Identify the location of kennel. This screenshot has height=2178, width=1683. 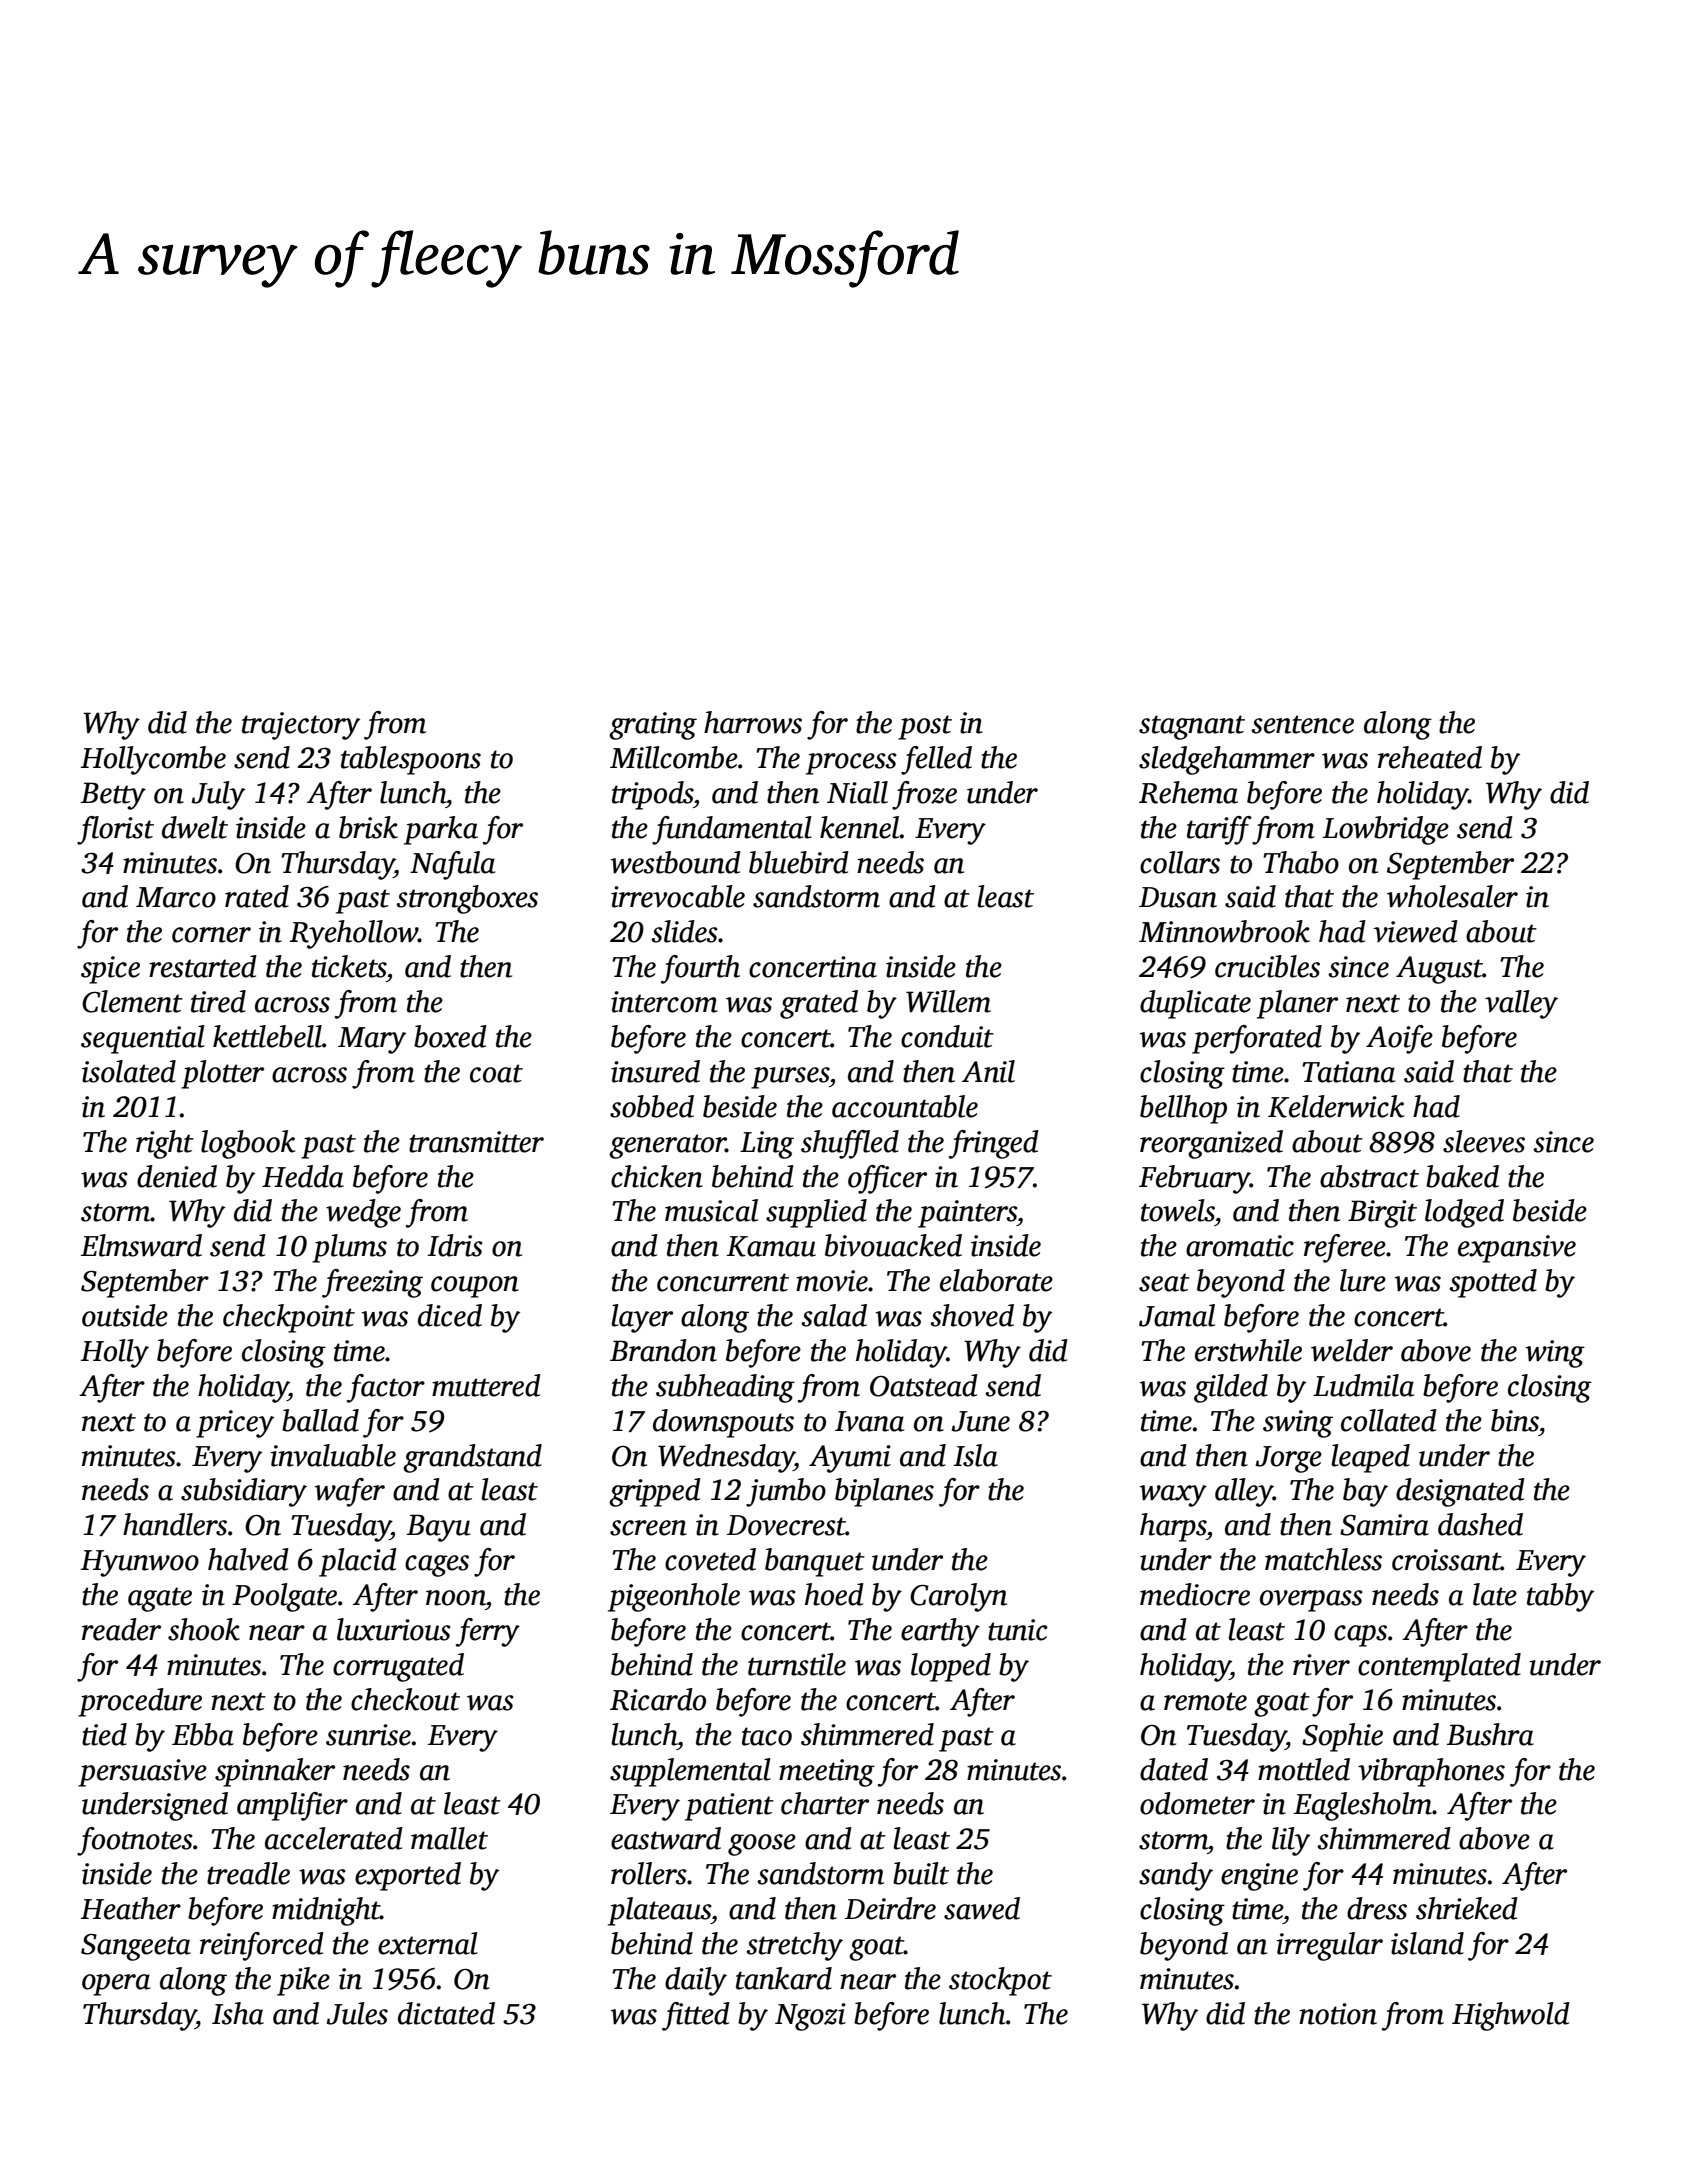
(860, 827).
